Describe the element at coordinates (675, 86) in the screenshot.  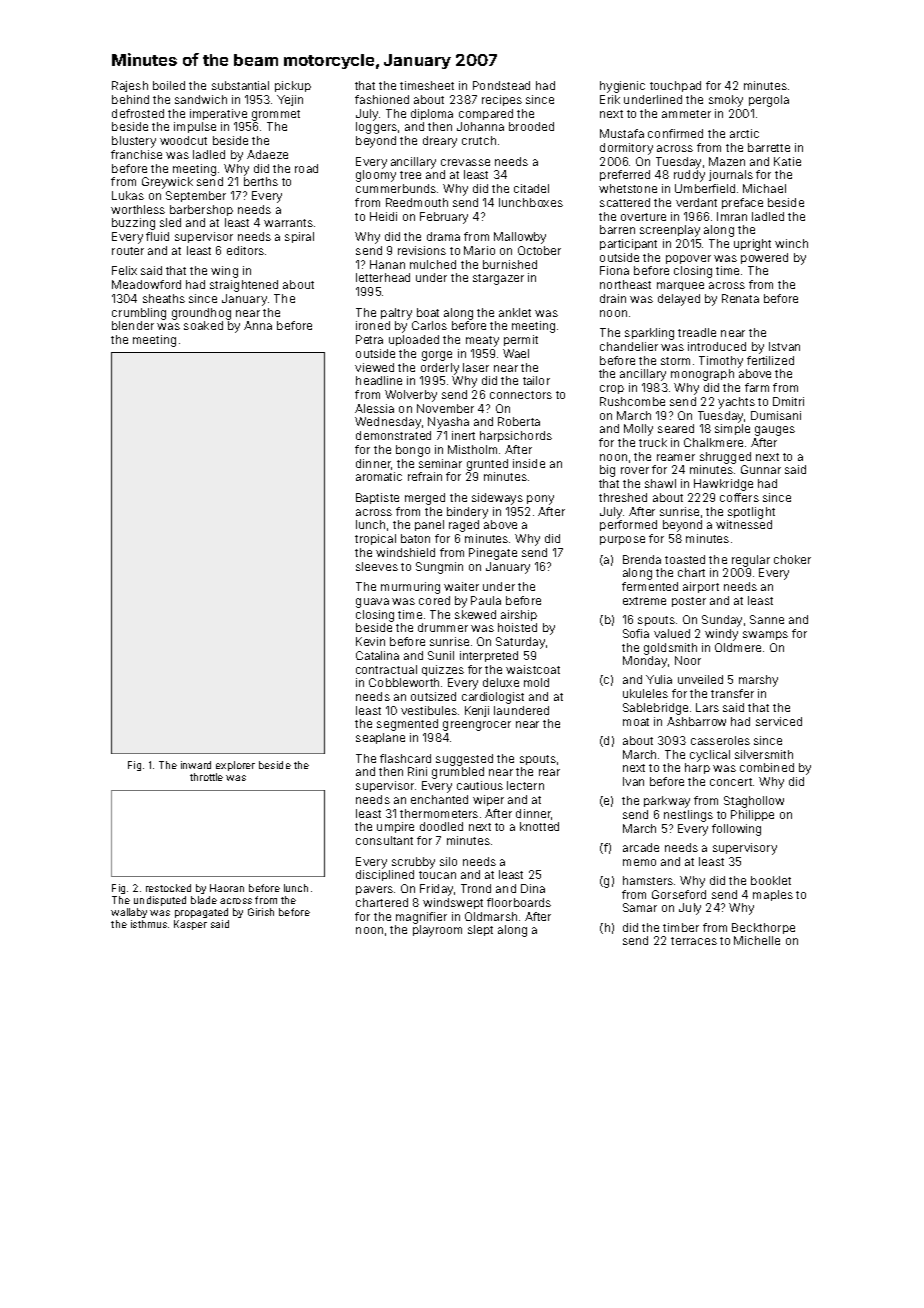
I see `touchpad` at that location.
